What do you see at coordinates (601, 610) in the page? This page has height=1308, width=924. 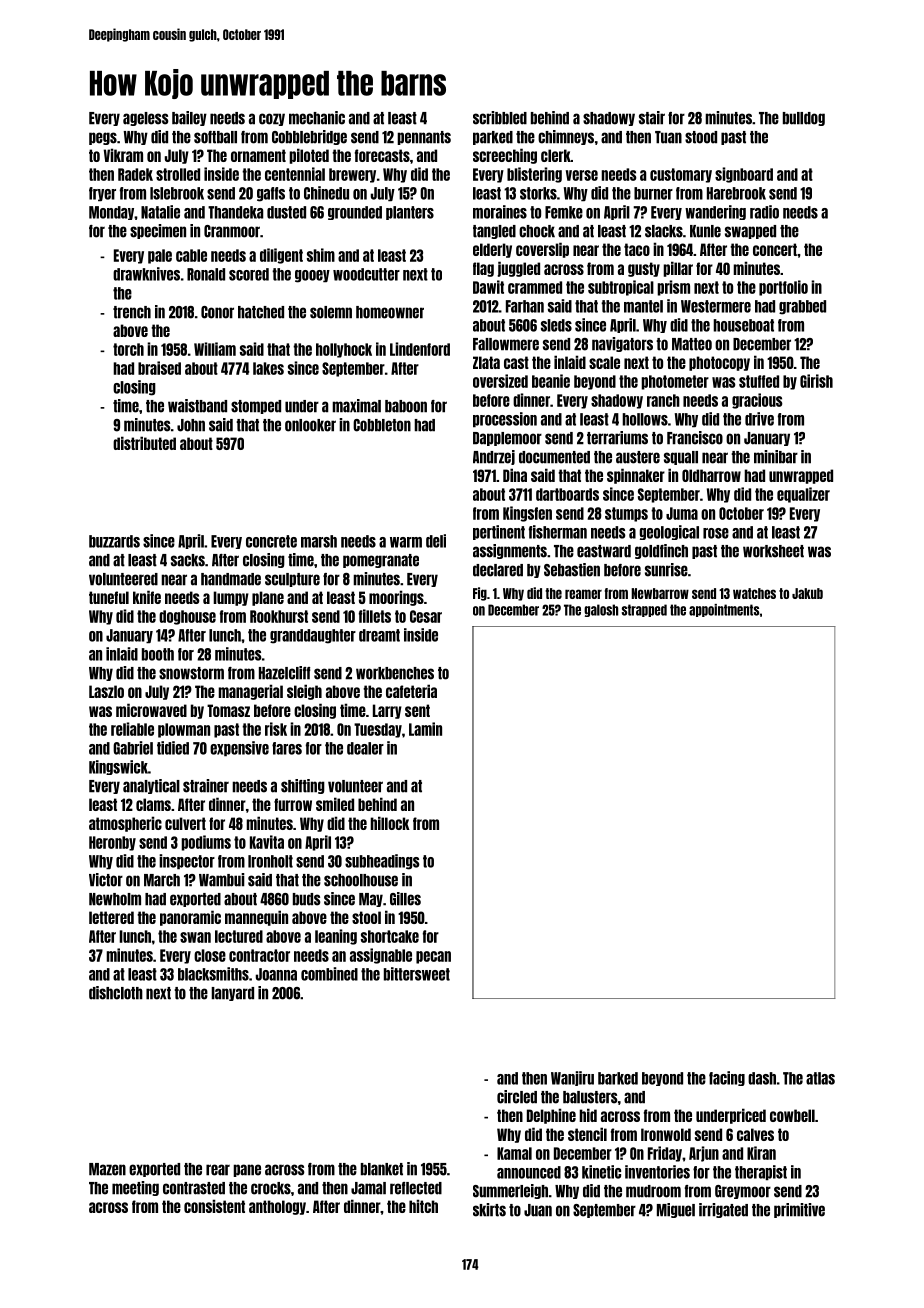 I see `galosh` at bounding box center [601, 610].
